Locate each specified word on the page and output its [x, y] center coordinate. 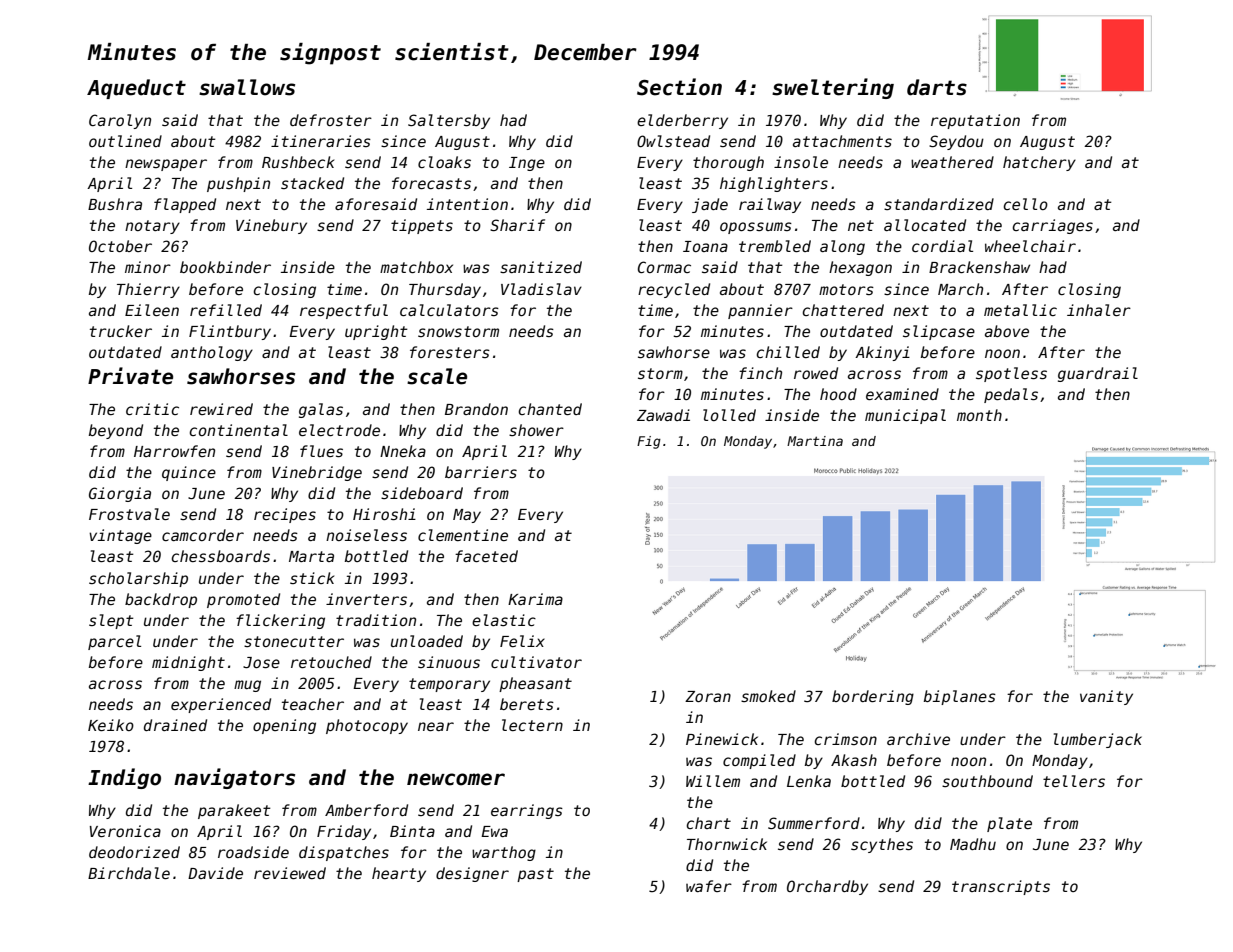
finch [760, 373]
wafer [709, 886]
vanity [1106, 697]
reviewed [290, 873]
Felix [522, 641]
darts [937, 87]
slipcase [939, 332]
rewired [221, 409]
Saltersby [449, 121]
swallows [247, 87]
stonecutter [294, 641]
